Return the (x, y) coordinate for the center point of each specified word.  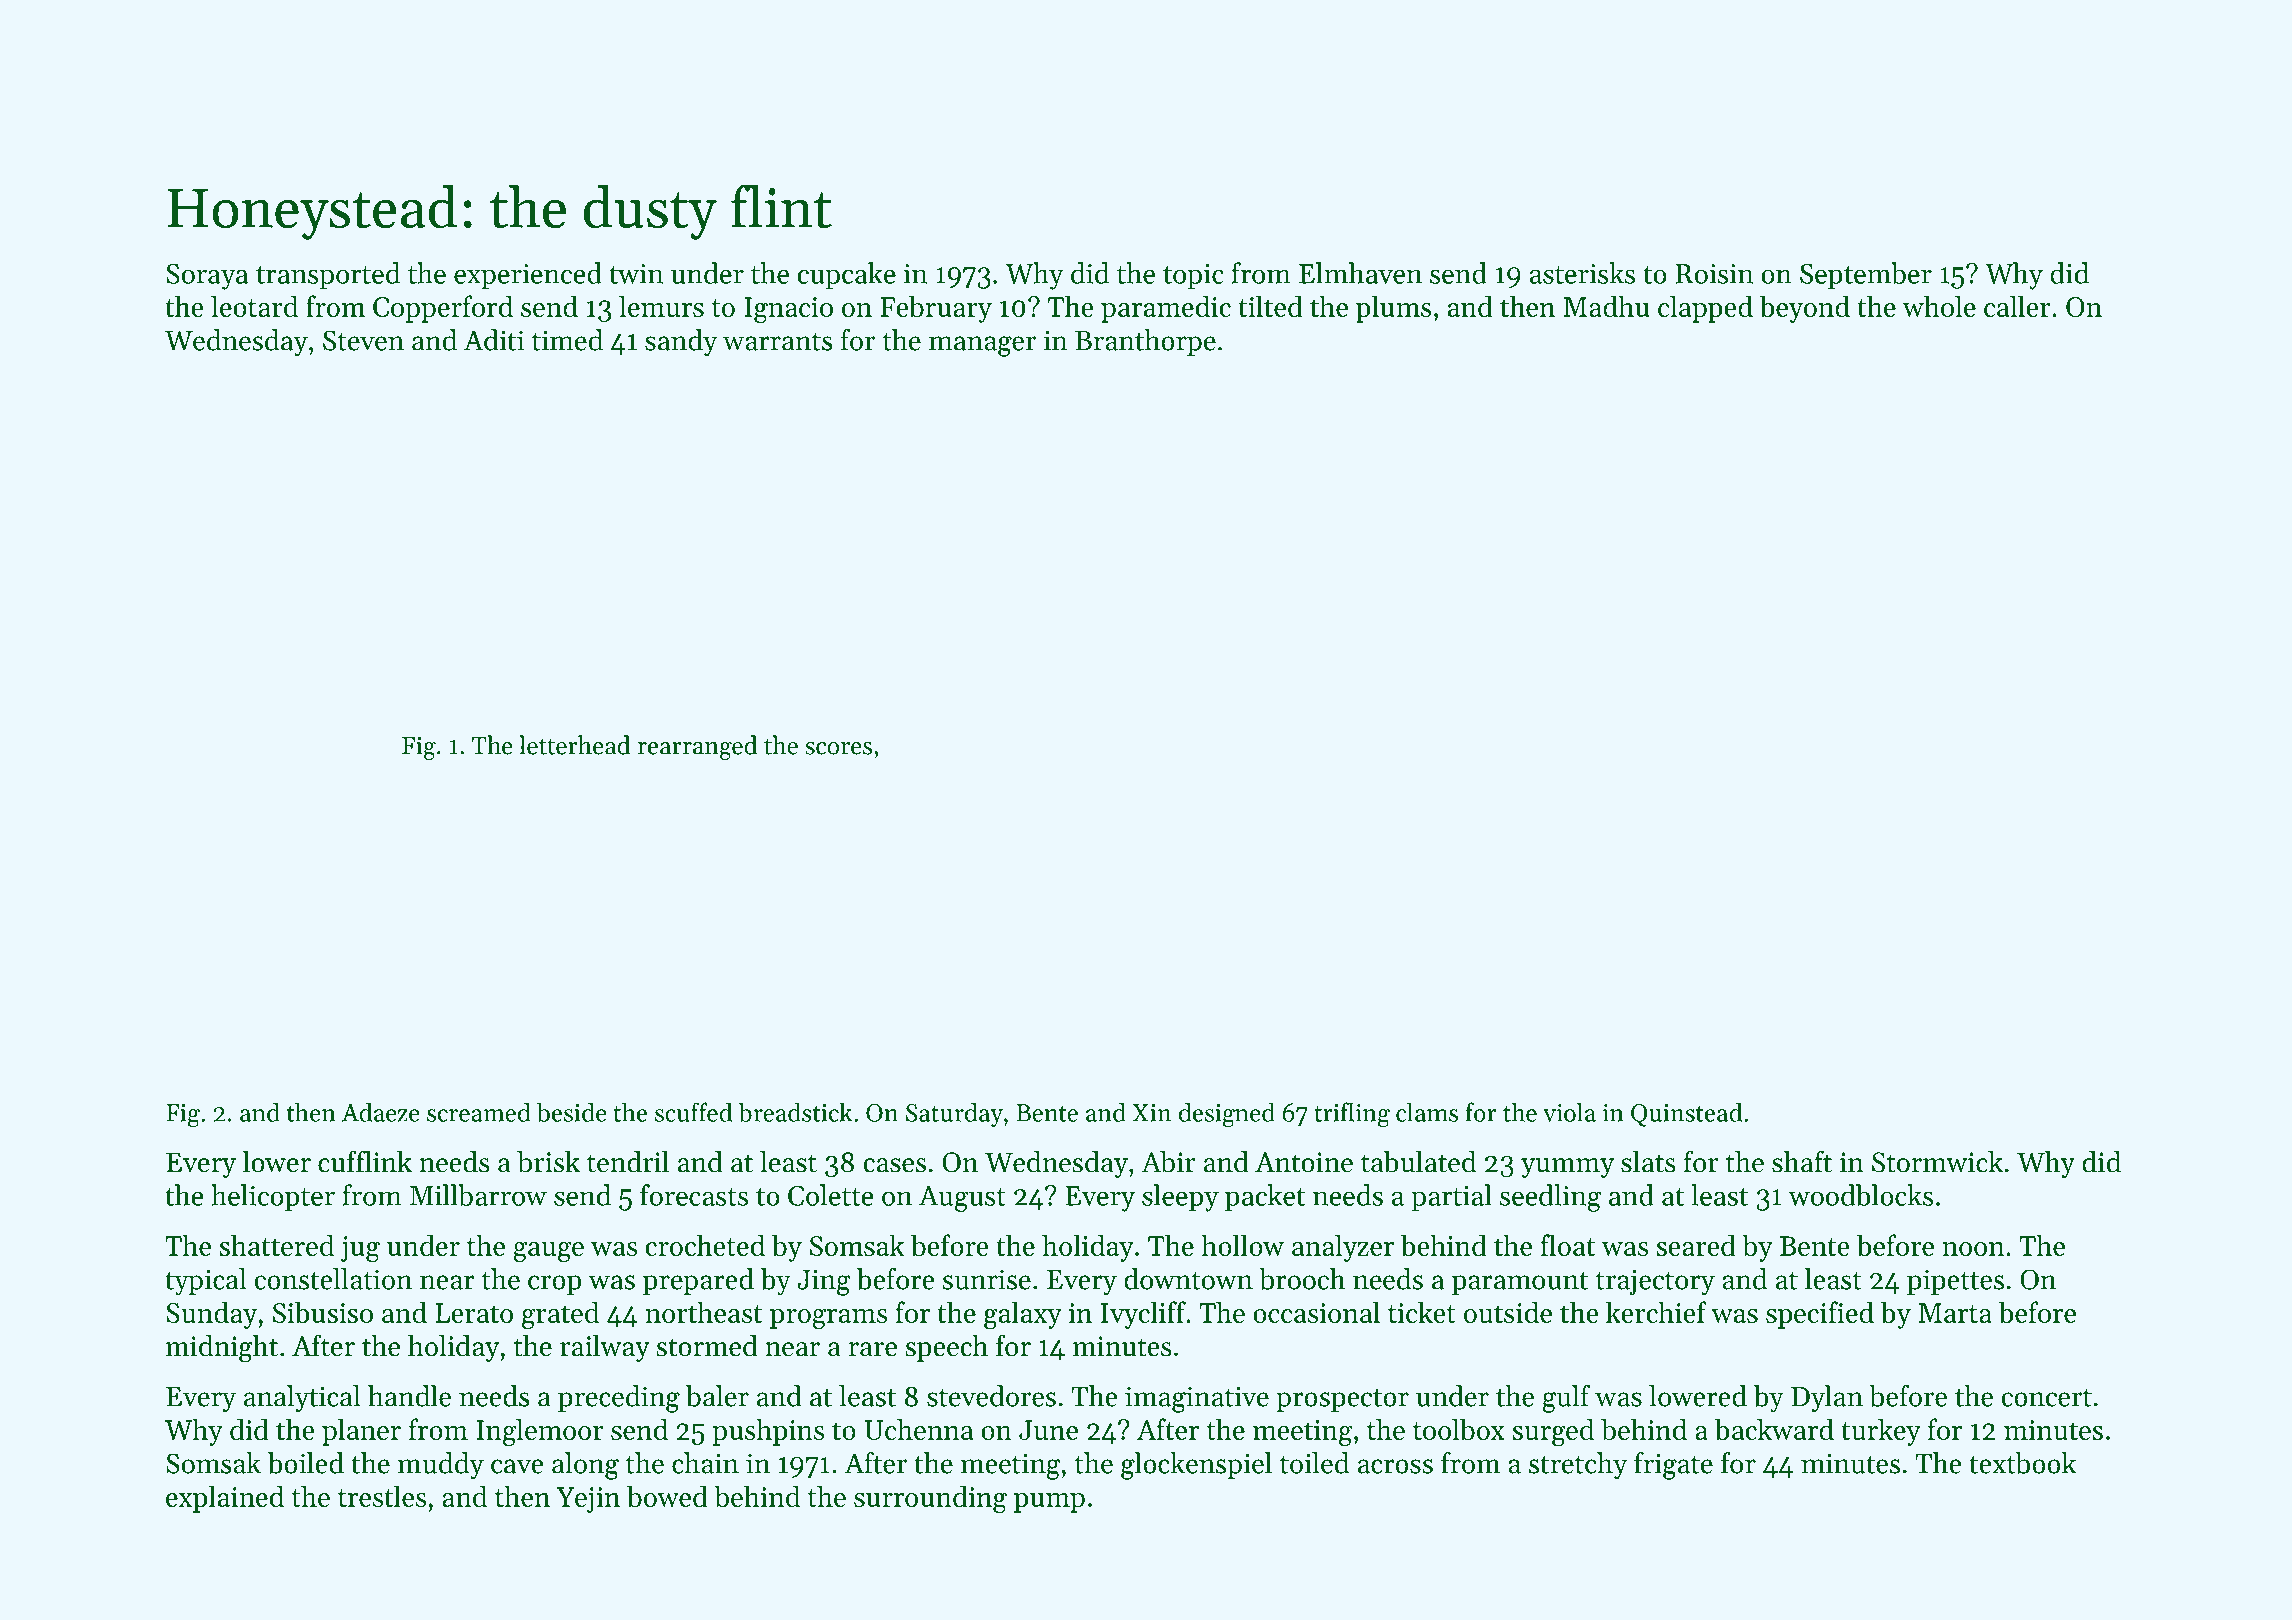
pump (1049, 1503)
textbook (2022, 1463)
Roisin (1714, 274)
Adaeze (381, 1112)
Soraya (207, 277)
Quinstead (1686, 1114)
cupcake (846, 276)
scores (838, 748)
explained (225, 1499)
